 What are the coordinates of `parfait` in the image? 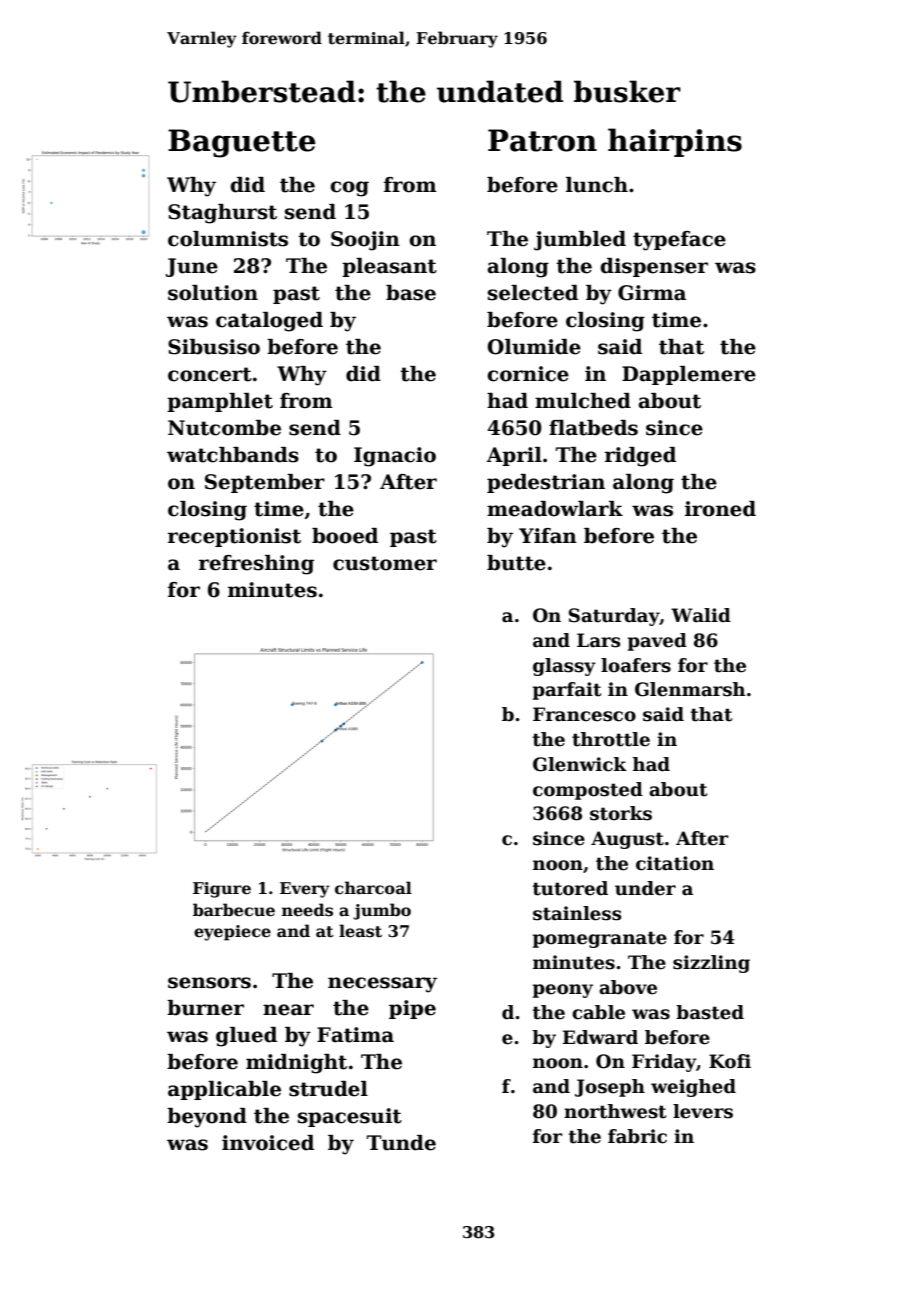 It's located at (567, 691).
